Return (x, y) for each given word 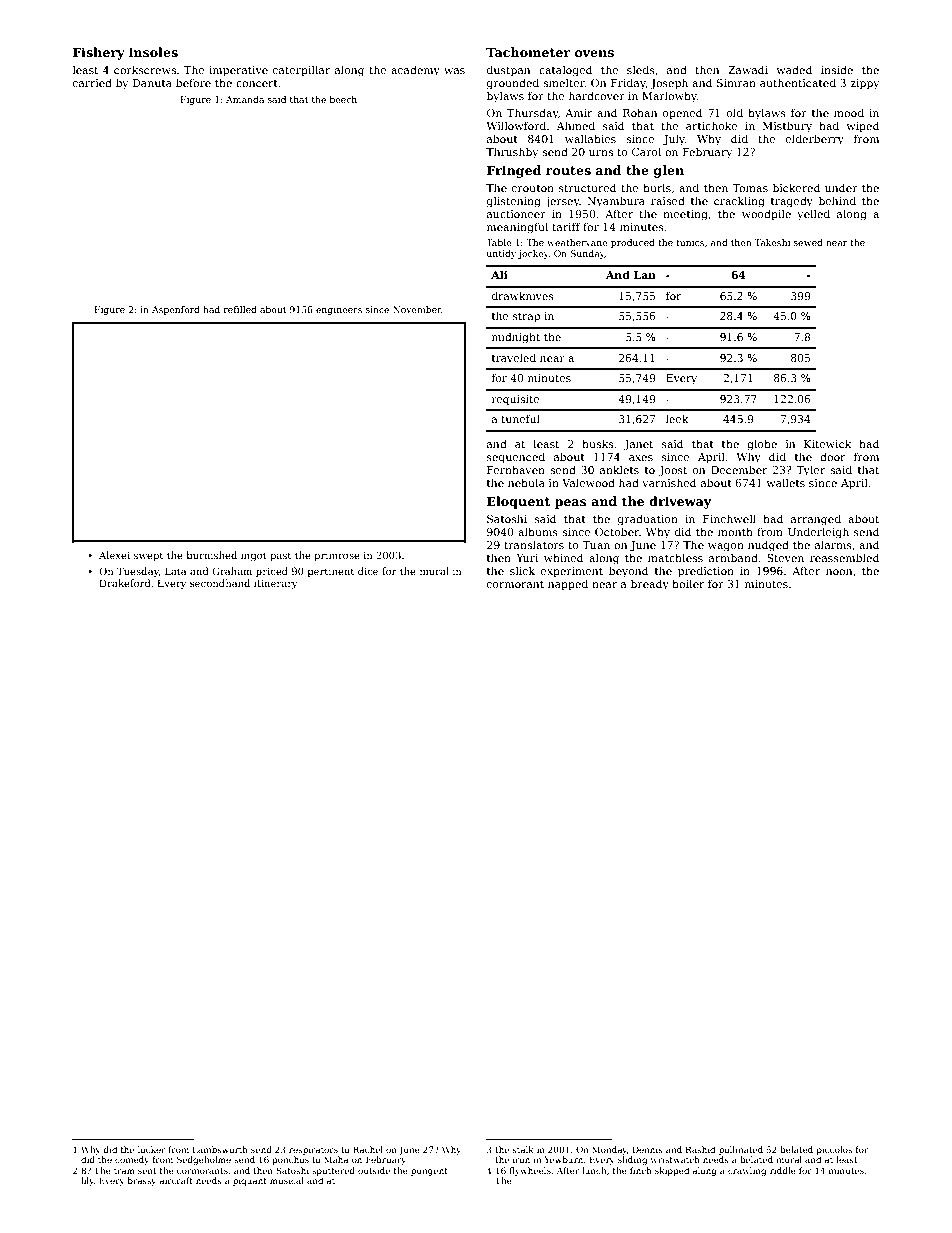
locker (151, 1149)
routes (568, 170)
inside (837, 69)
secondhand (220, 583)
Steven (785, 558)
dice (368, 571)
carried (92, 82)
